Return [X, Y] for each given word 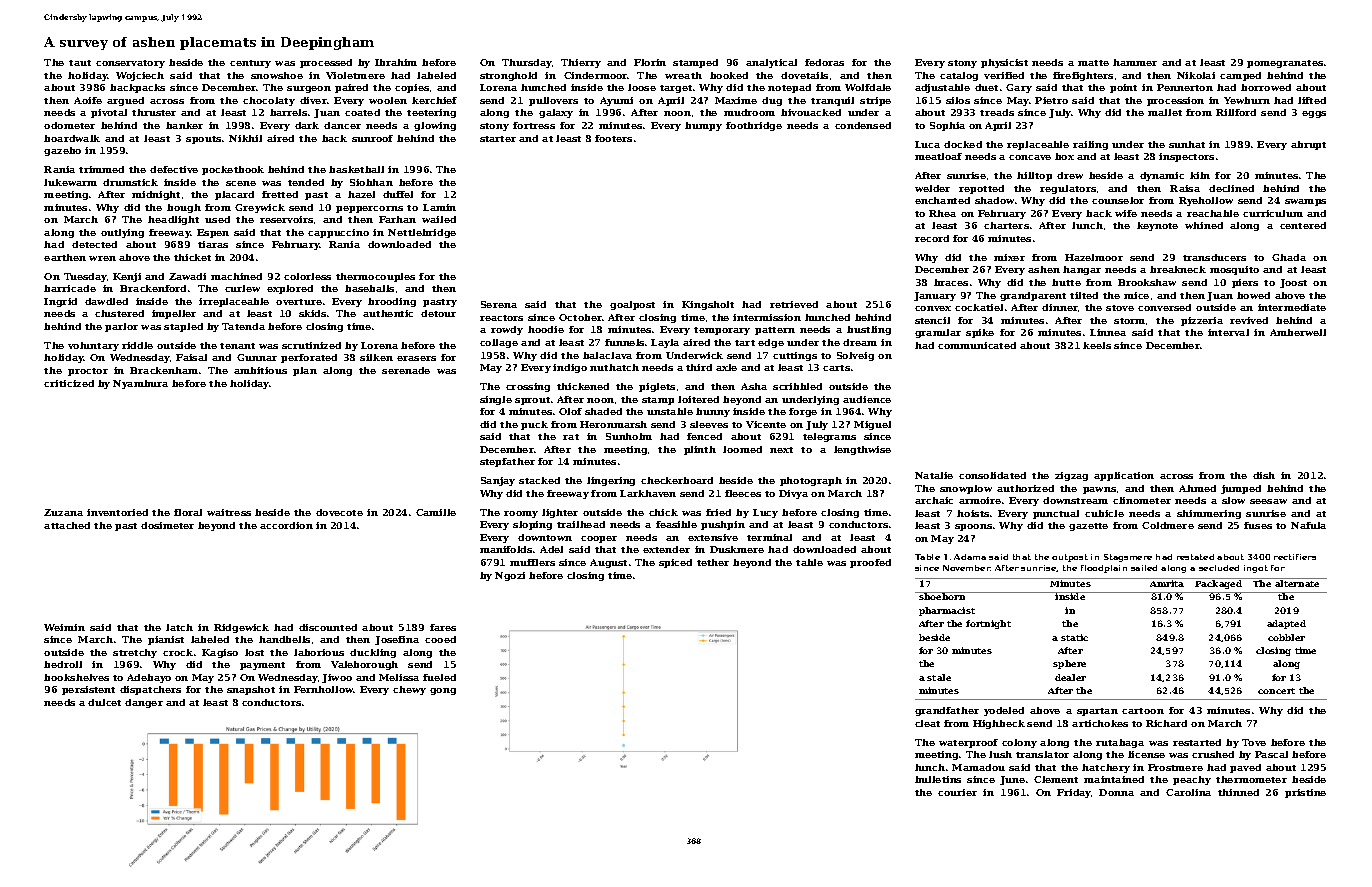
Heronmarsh [613, 424]
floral [188, 512]
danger [144, 703]
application [1124, 476]
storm [1129, 321]
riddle [137, 345]
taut [80, 63]
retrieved [794, 304]
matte [1093, 63]
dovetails [804, 75]
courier [957, 792]
